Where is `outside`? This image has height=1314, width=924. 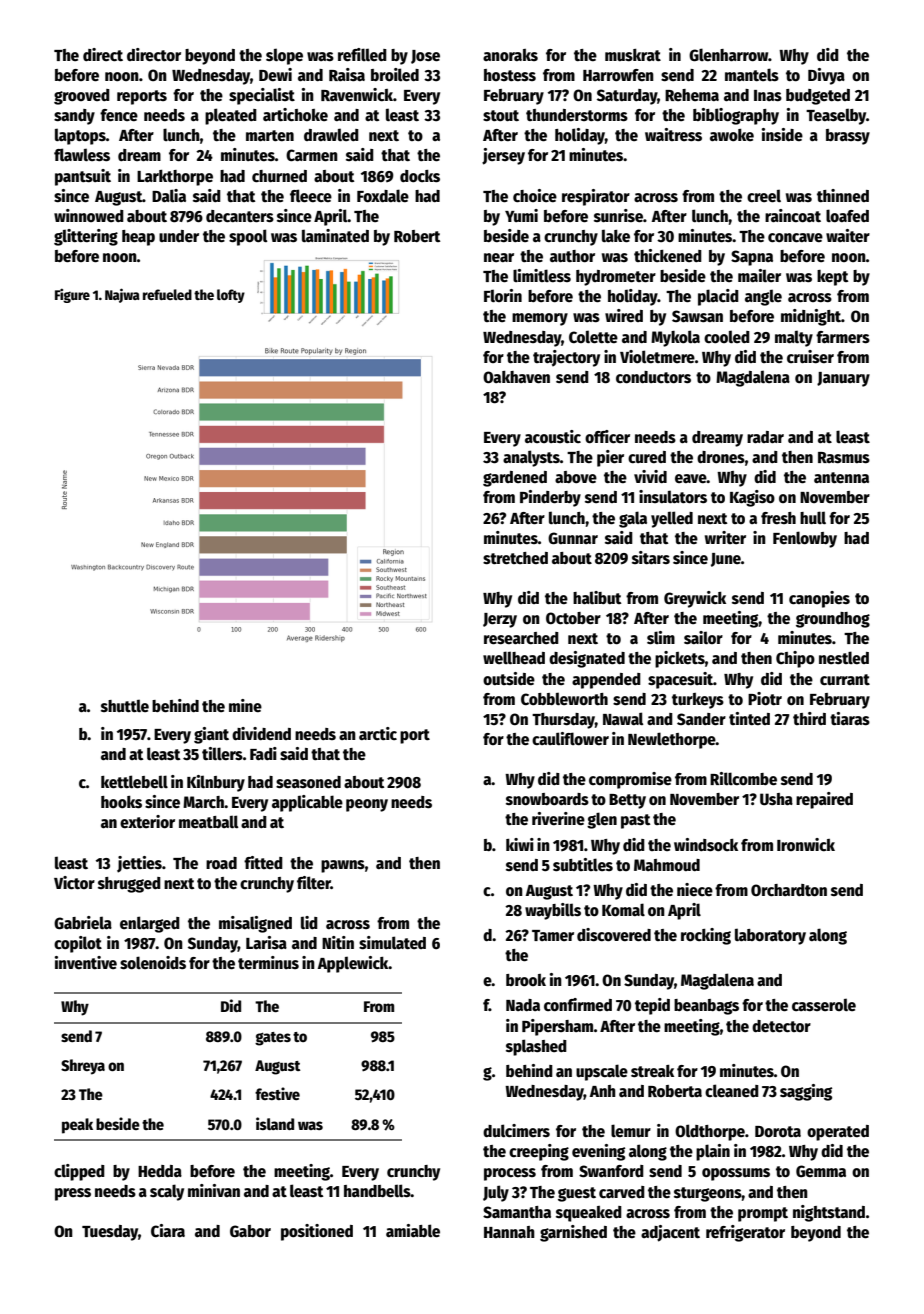 outside is located at coordinates (509, 679).
